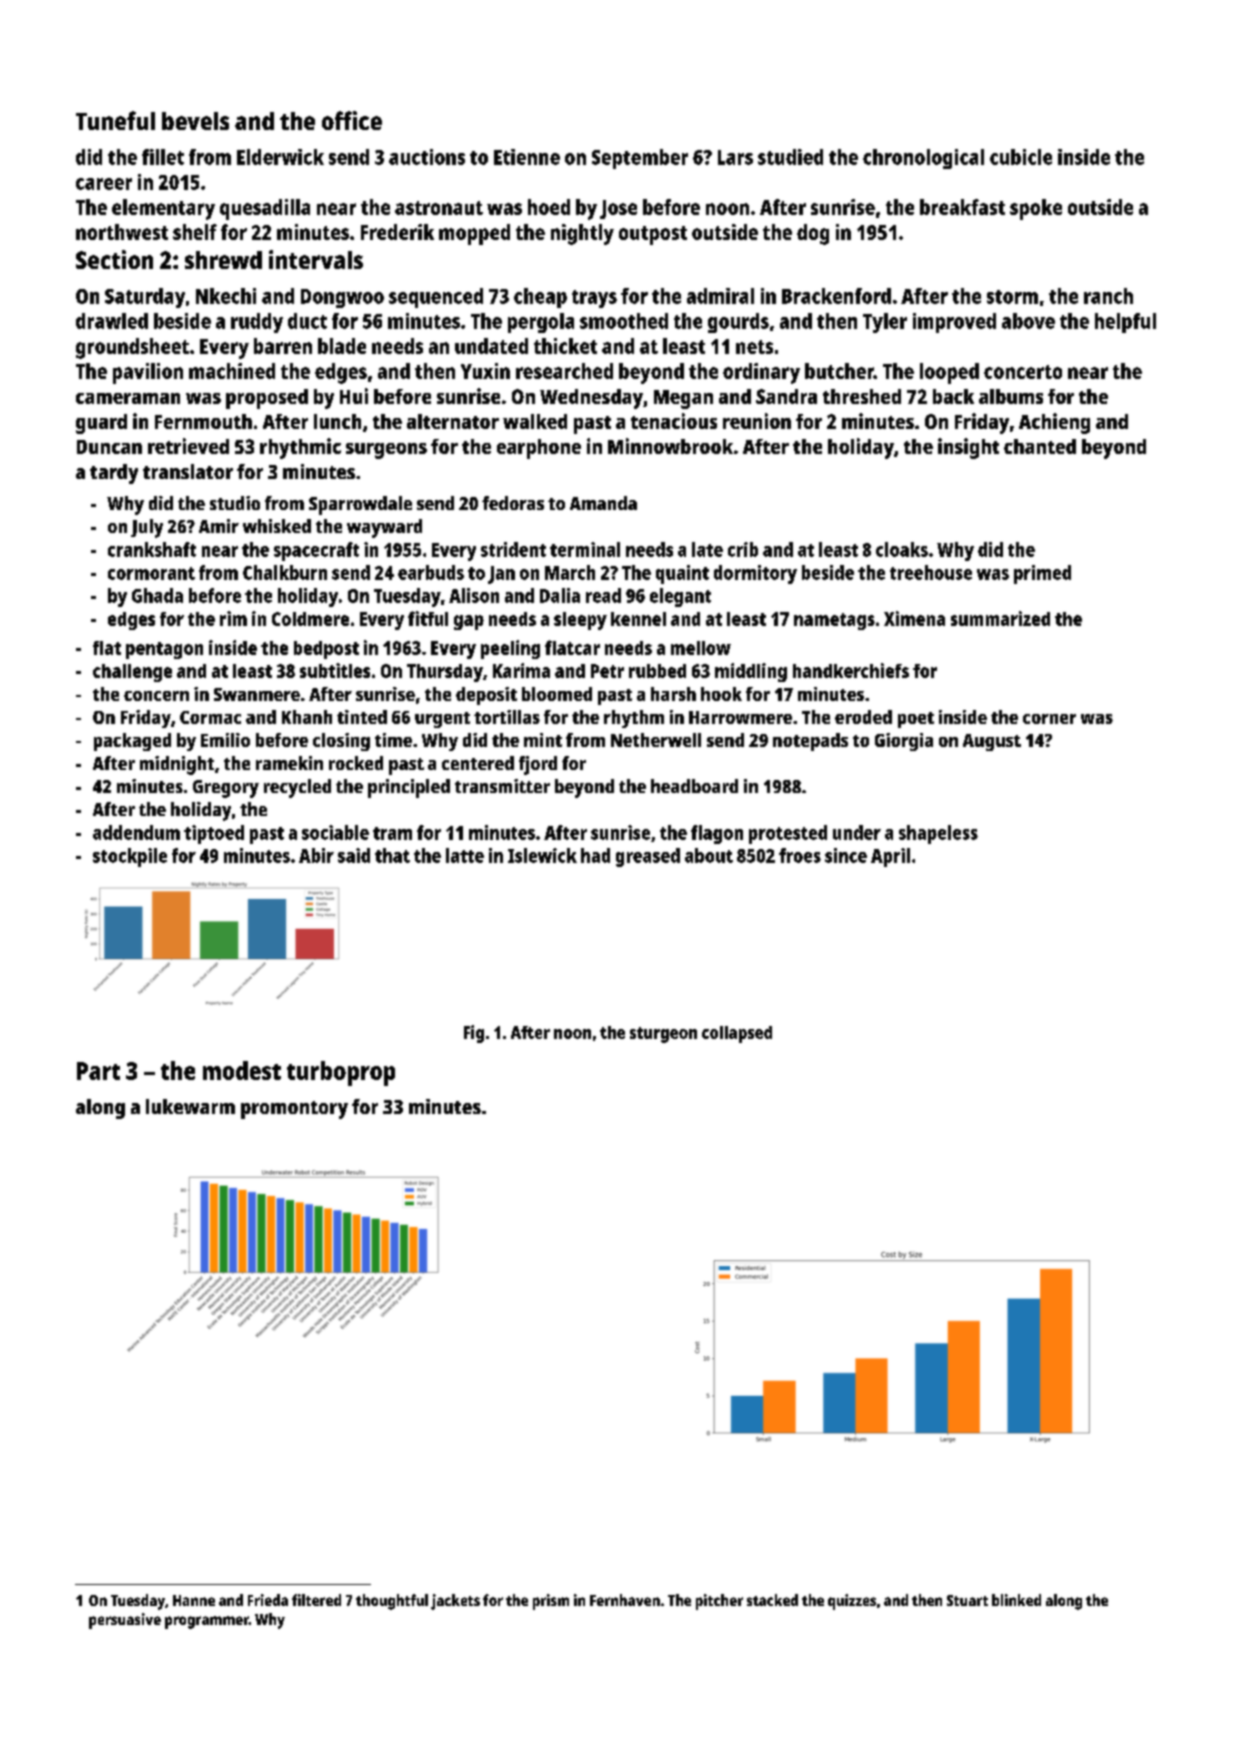 The image size is (1236, 1748). I want to click on proposed, so click(267, 399).
